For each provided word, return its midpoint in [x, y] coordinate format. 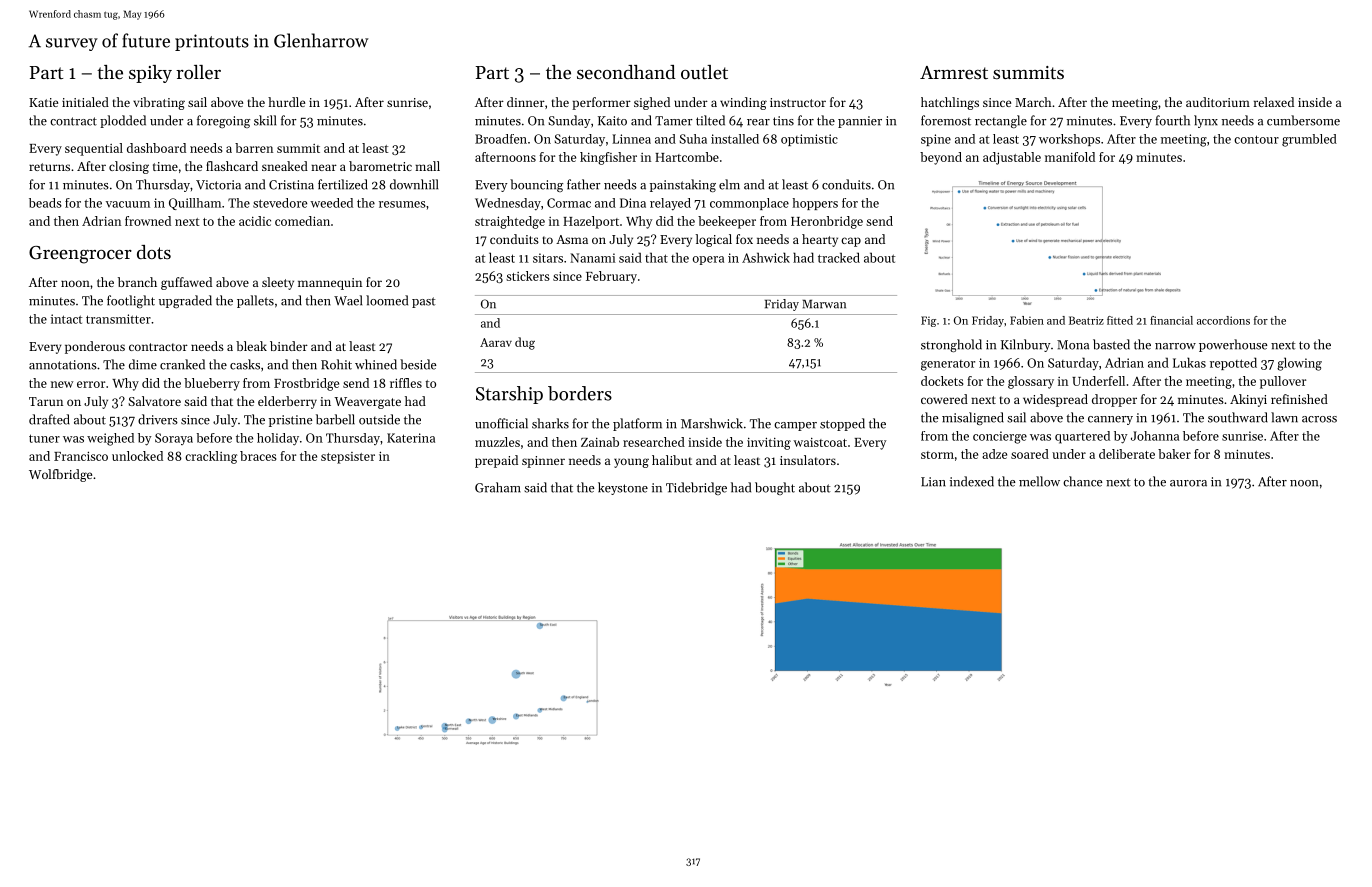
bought [775, 488]
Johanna [1155, 436]
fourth [1172, 120]
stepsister [348, 458]
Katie [43, 102]
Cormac [569, 203]
